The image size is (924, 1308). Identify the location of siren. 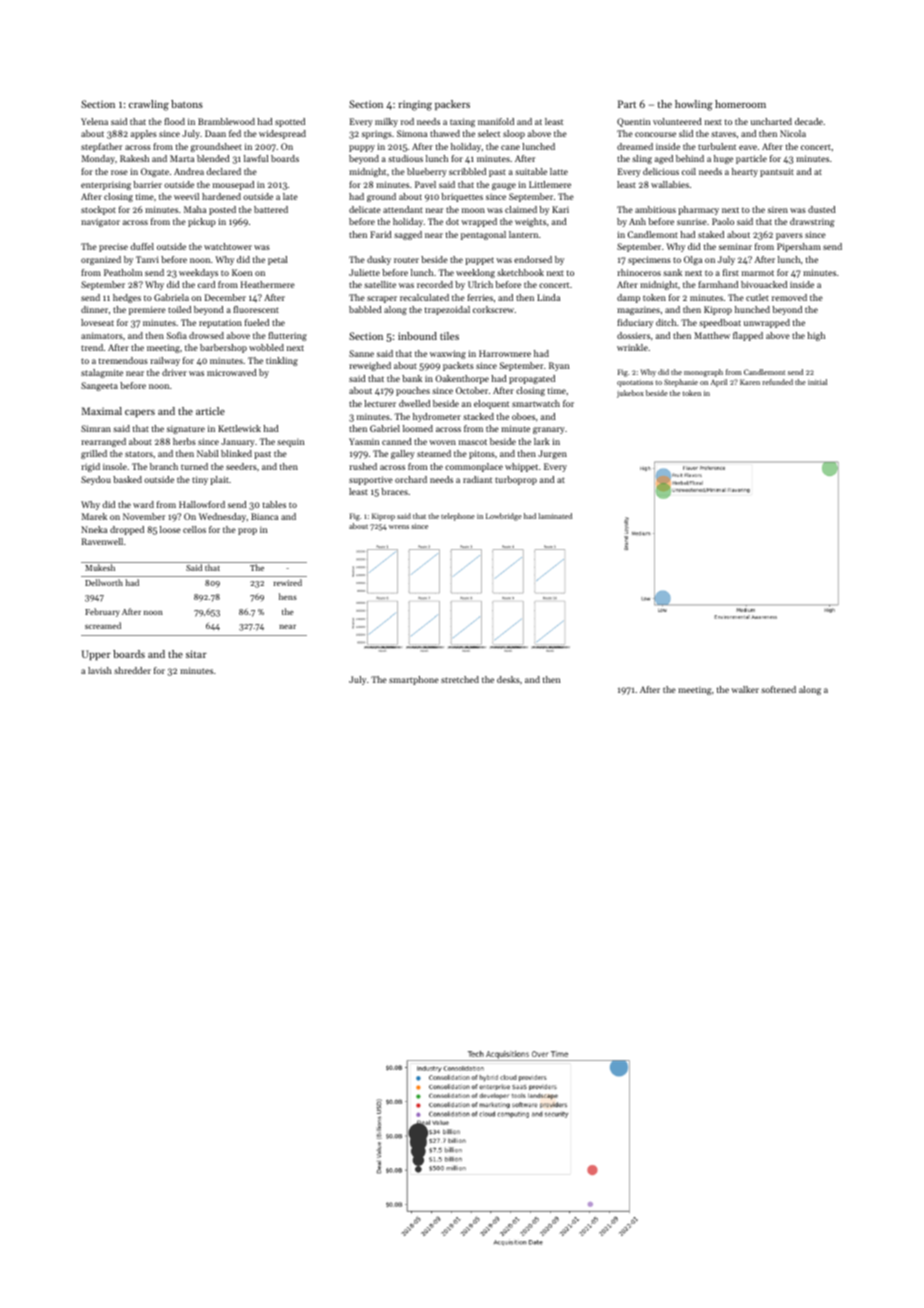
(778, 209).
